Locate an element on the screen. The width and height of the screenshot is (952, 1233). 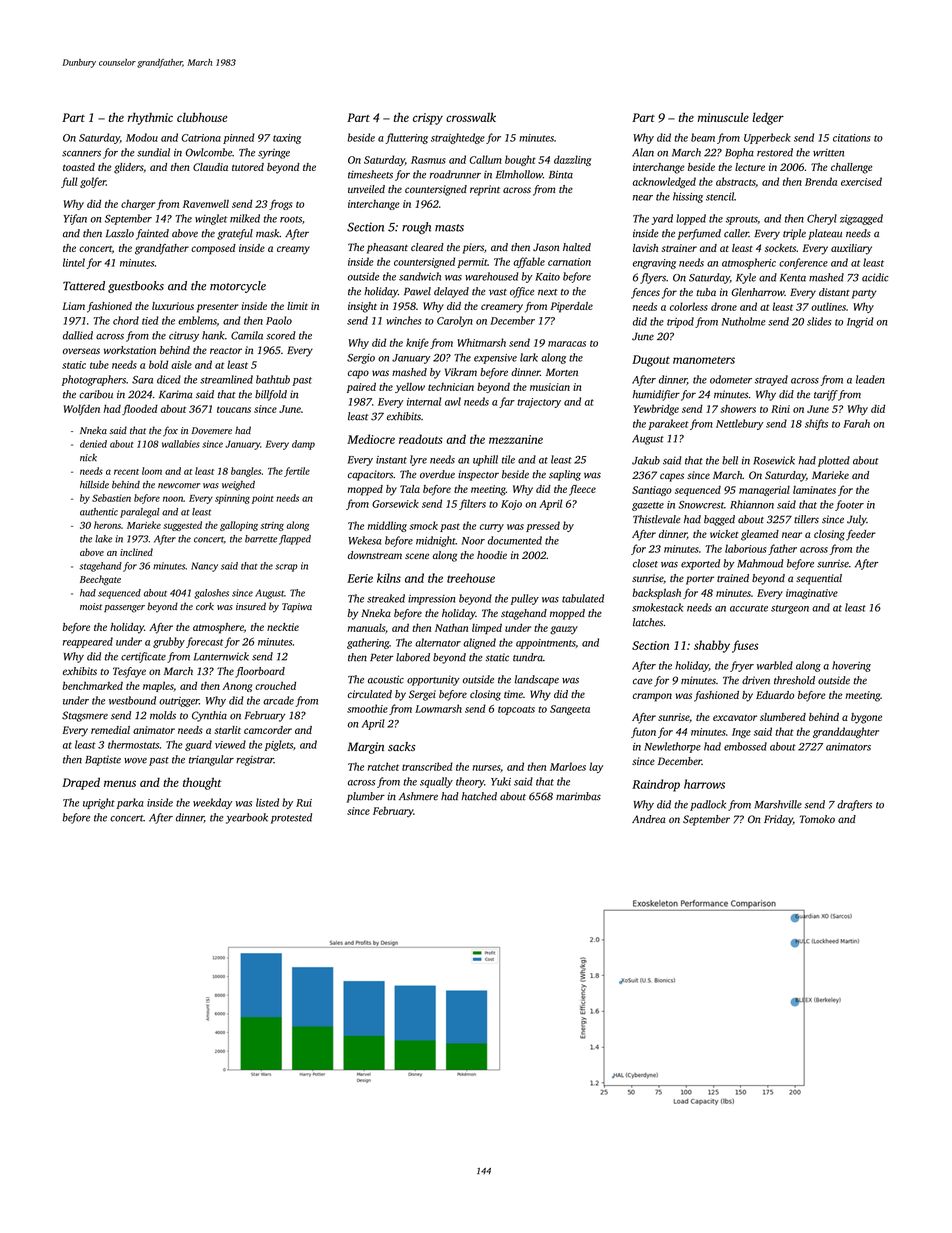
footer is located at coordinates (849, 505).
